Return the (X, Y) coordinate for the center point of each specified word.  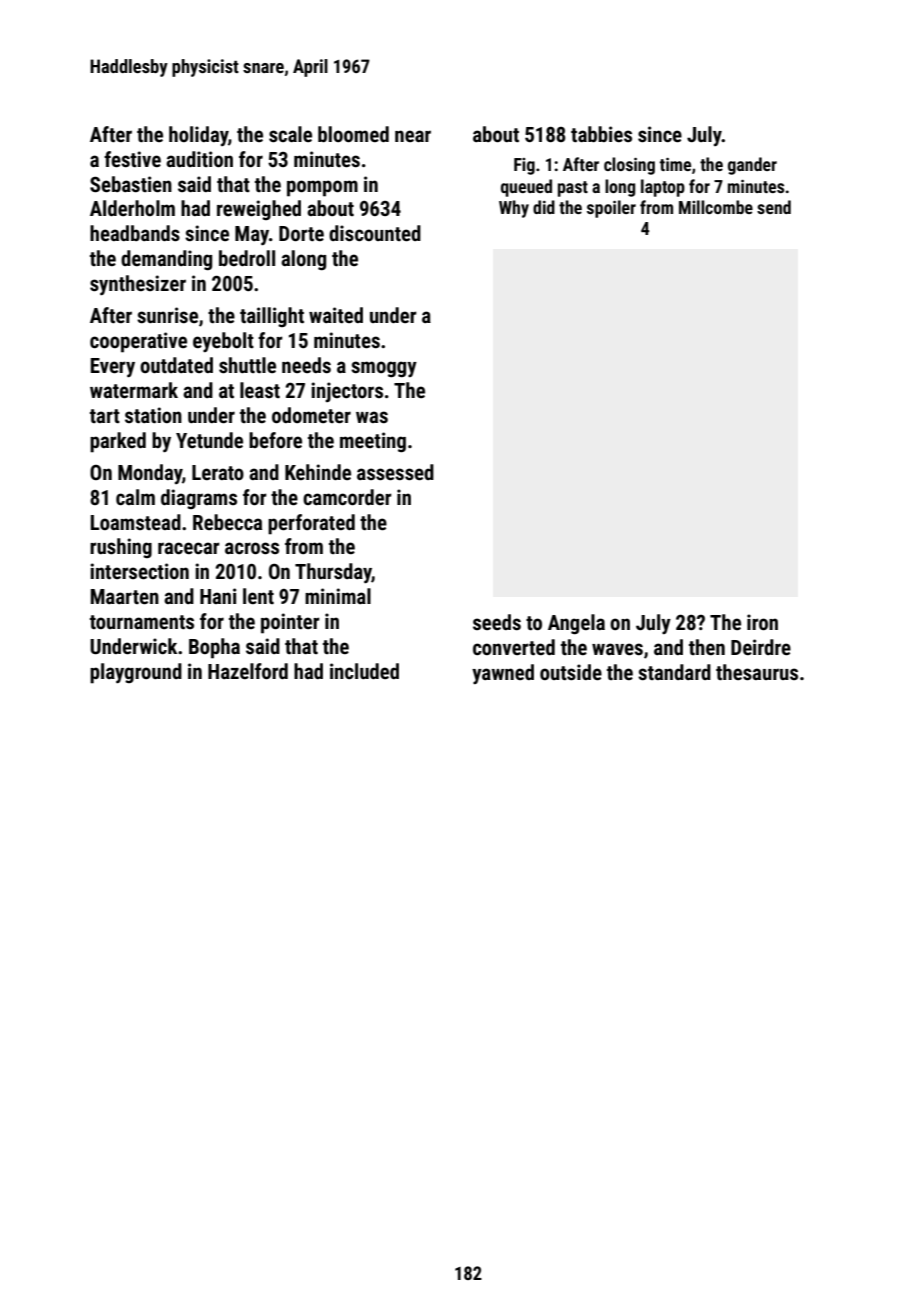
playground (136, 673)
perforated (311, 524)
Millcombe (716, 207)
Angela (576, 624)
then (707, 647)
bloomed (353, 134)
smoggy (384, 369)
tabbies (601, 134)
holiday (198, 136)
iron (762, 622)
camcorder (347, 497)
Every (113, 367)
